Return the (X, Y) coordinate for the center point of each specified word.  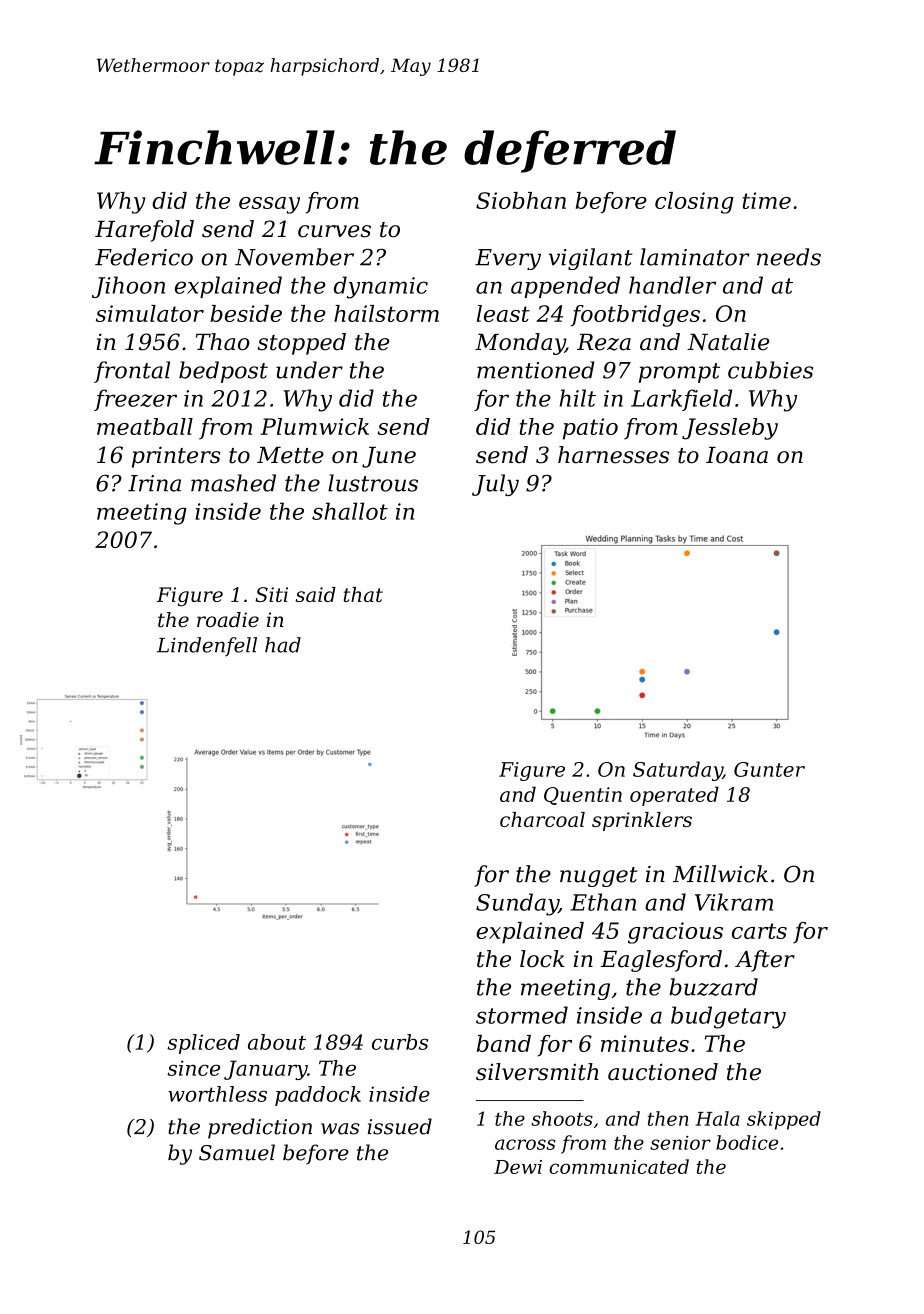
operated (674, 796)
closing (694, 203)
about (277, 1042)
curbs (400, 1042)
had (283, 645)
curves (334, 231)
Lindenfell (207, 647)
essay (269, 205)
